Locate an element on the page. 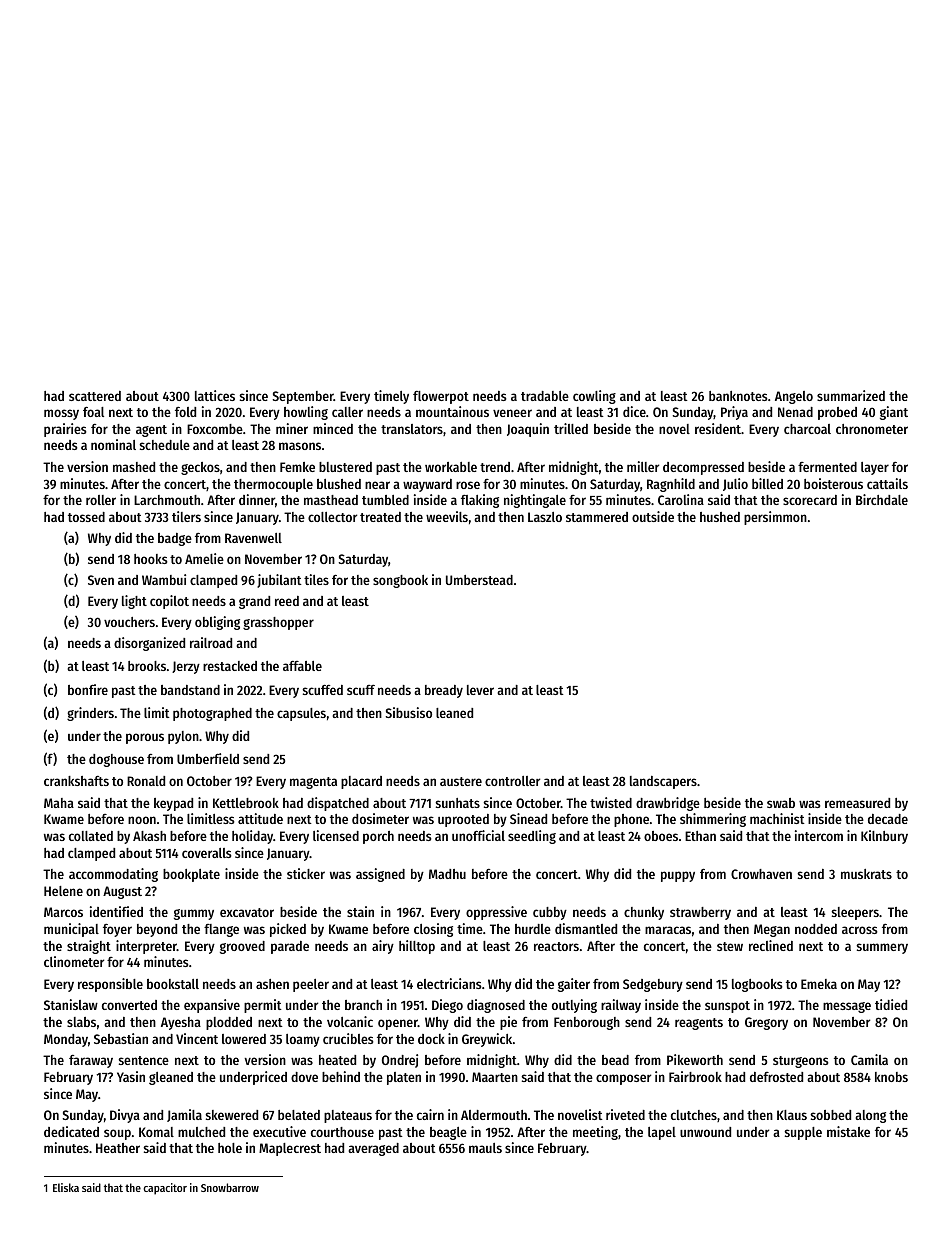  Eliska is located at coordinates (66, 1187).
